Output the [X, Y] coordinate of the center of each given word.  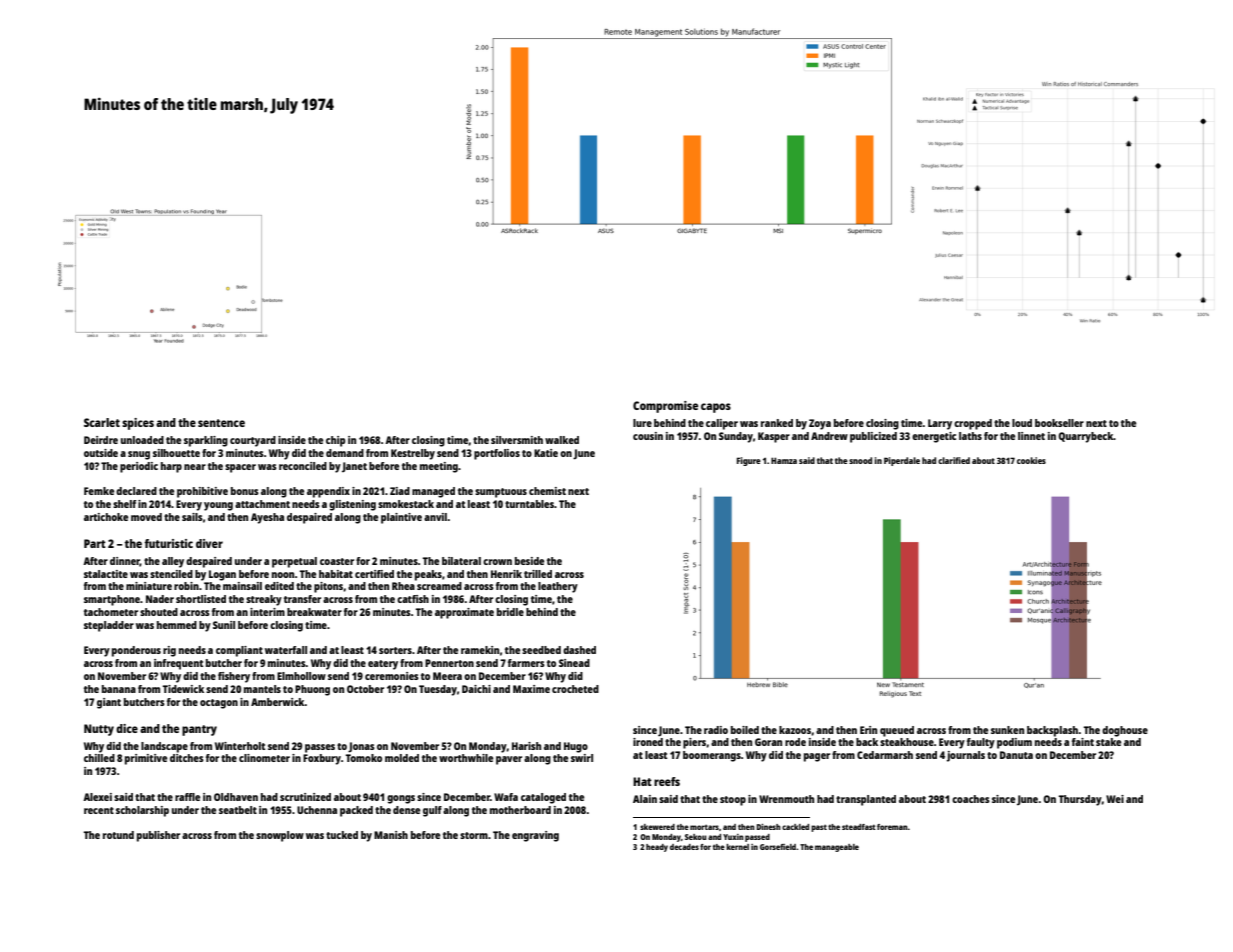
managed [433, 492]
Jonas [361, 747]
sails [192, 517]
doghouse [1125, 731]
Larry [940, 424]
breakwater [314, 612]
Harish [526, 746]
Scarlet [102, 422]
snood [860, 460]
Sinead [574, 663]
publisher [158, 836]
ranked [777, 423]
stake [1108, 742]
